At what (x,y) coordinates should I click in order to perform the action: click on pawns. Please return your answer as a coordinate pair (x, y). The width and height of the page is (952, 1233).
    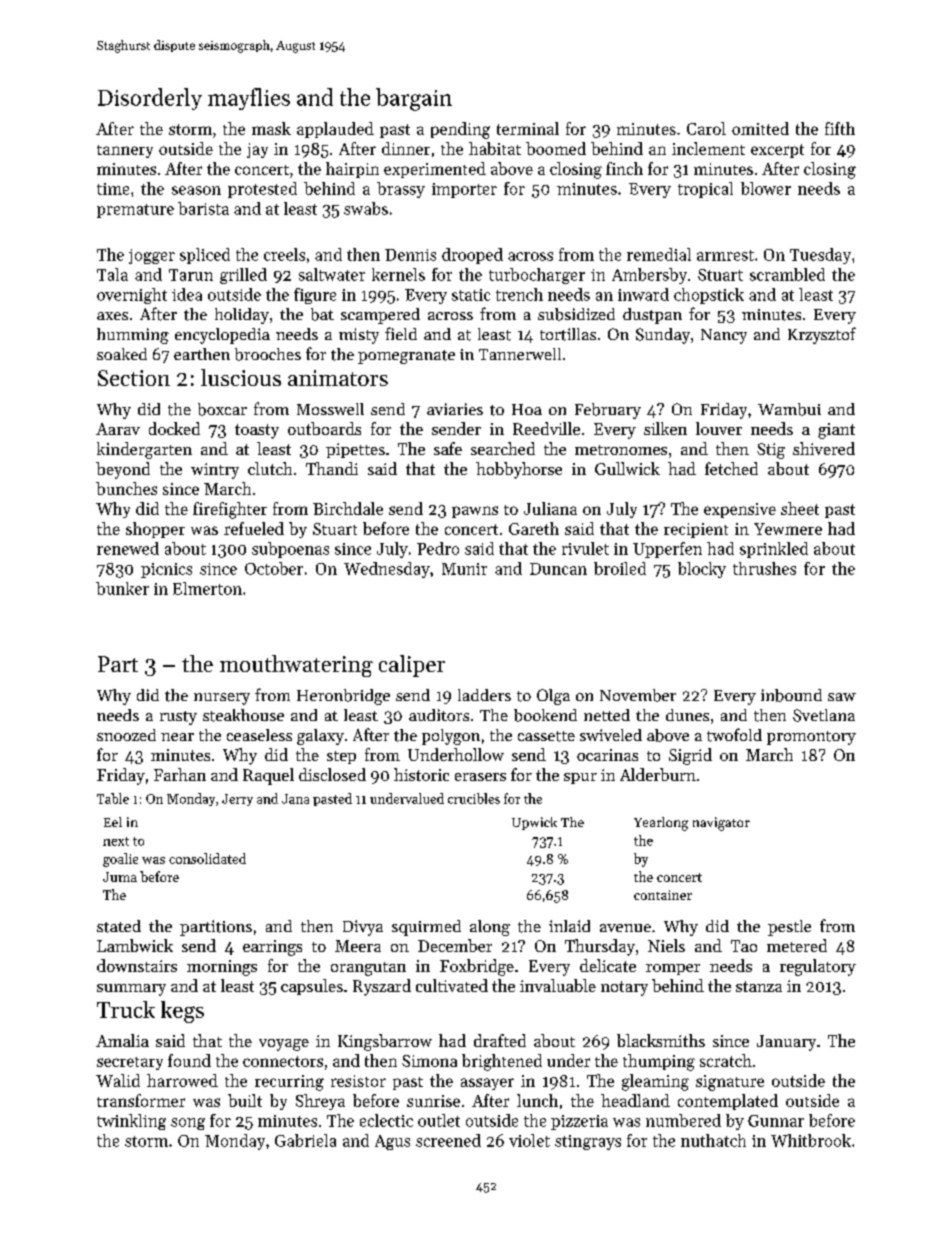
    Looking at the image, I should click on (475, 512).
